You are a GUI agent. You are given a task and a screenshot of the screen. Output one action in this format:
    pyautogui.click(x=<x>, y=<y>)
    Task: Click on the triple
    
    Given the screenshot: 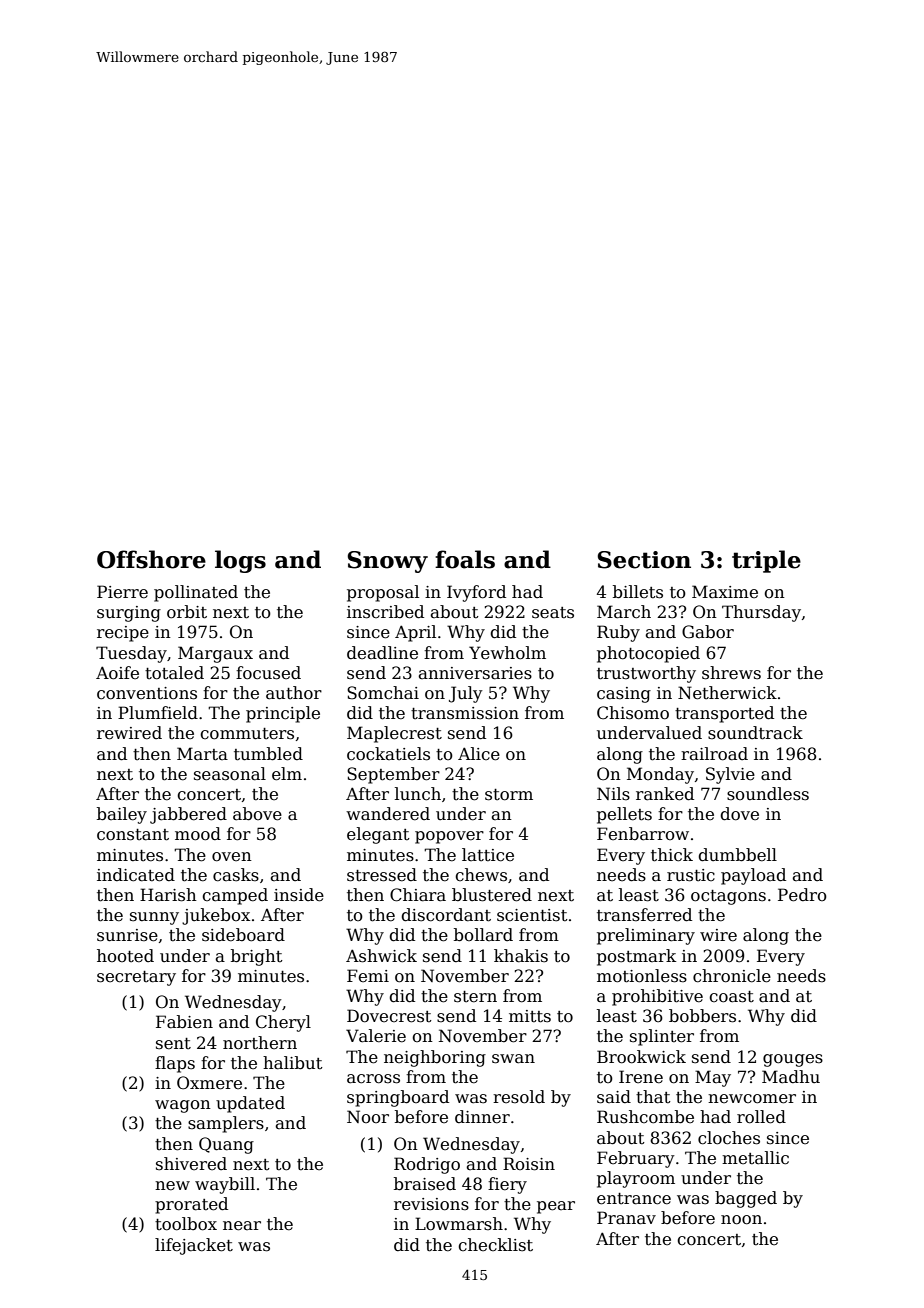 What is the action you would take?
    pyautogui.click(x=766, y=561)
